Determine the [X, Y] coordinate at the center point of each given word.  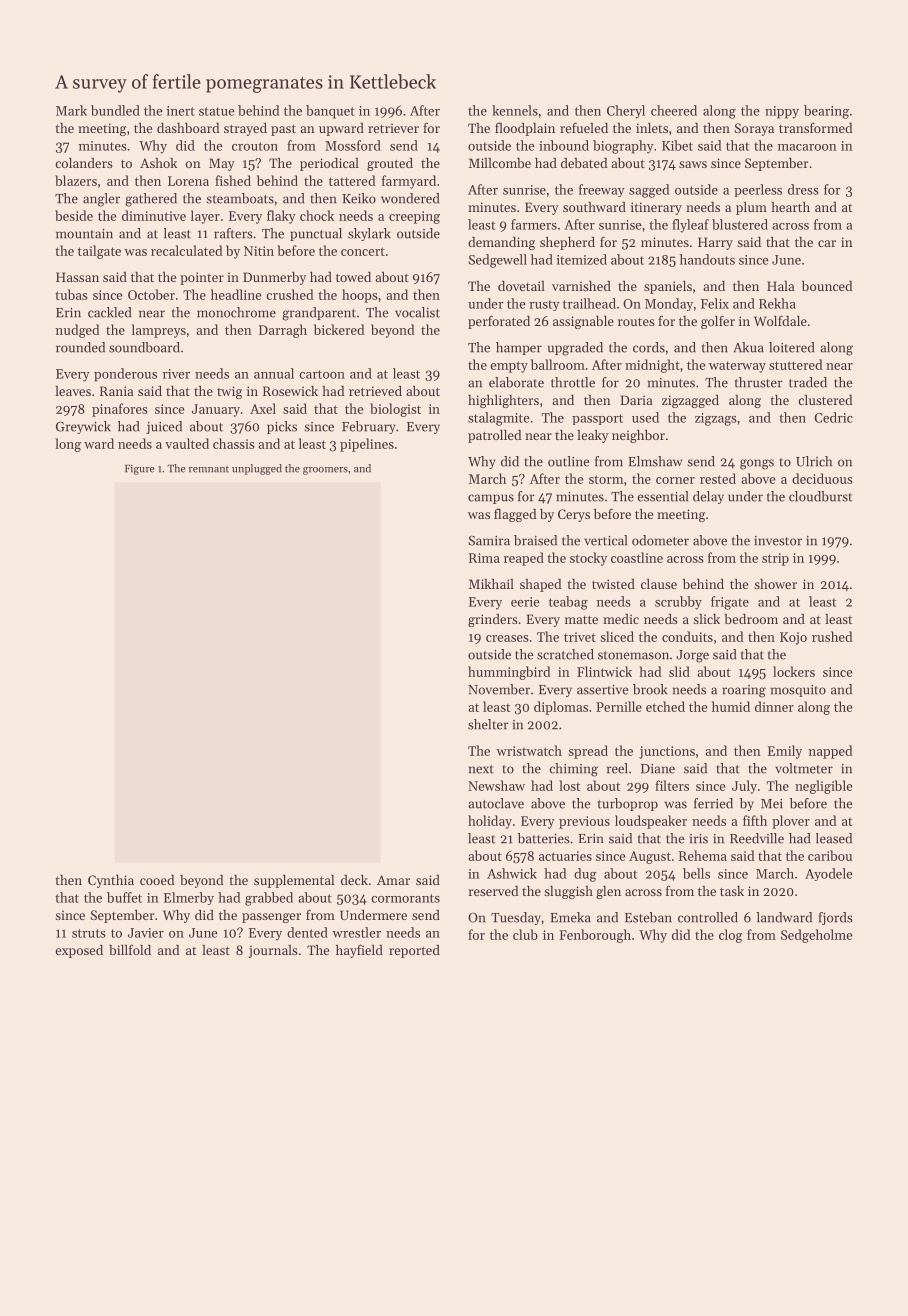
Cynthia [111, 881]
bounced [827, 286]
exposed [79, 951]
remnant [209, 469]
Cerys [574, 515]
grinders [493, 620]
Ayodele [829, 874]
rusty [544, 305]
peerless [758, 190]
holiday [490, 822]
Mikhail [491, 584]
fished [233, 180]
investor [778, 541]
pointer [202, 278]
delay [708, 497]
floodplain [525, 129]
